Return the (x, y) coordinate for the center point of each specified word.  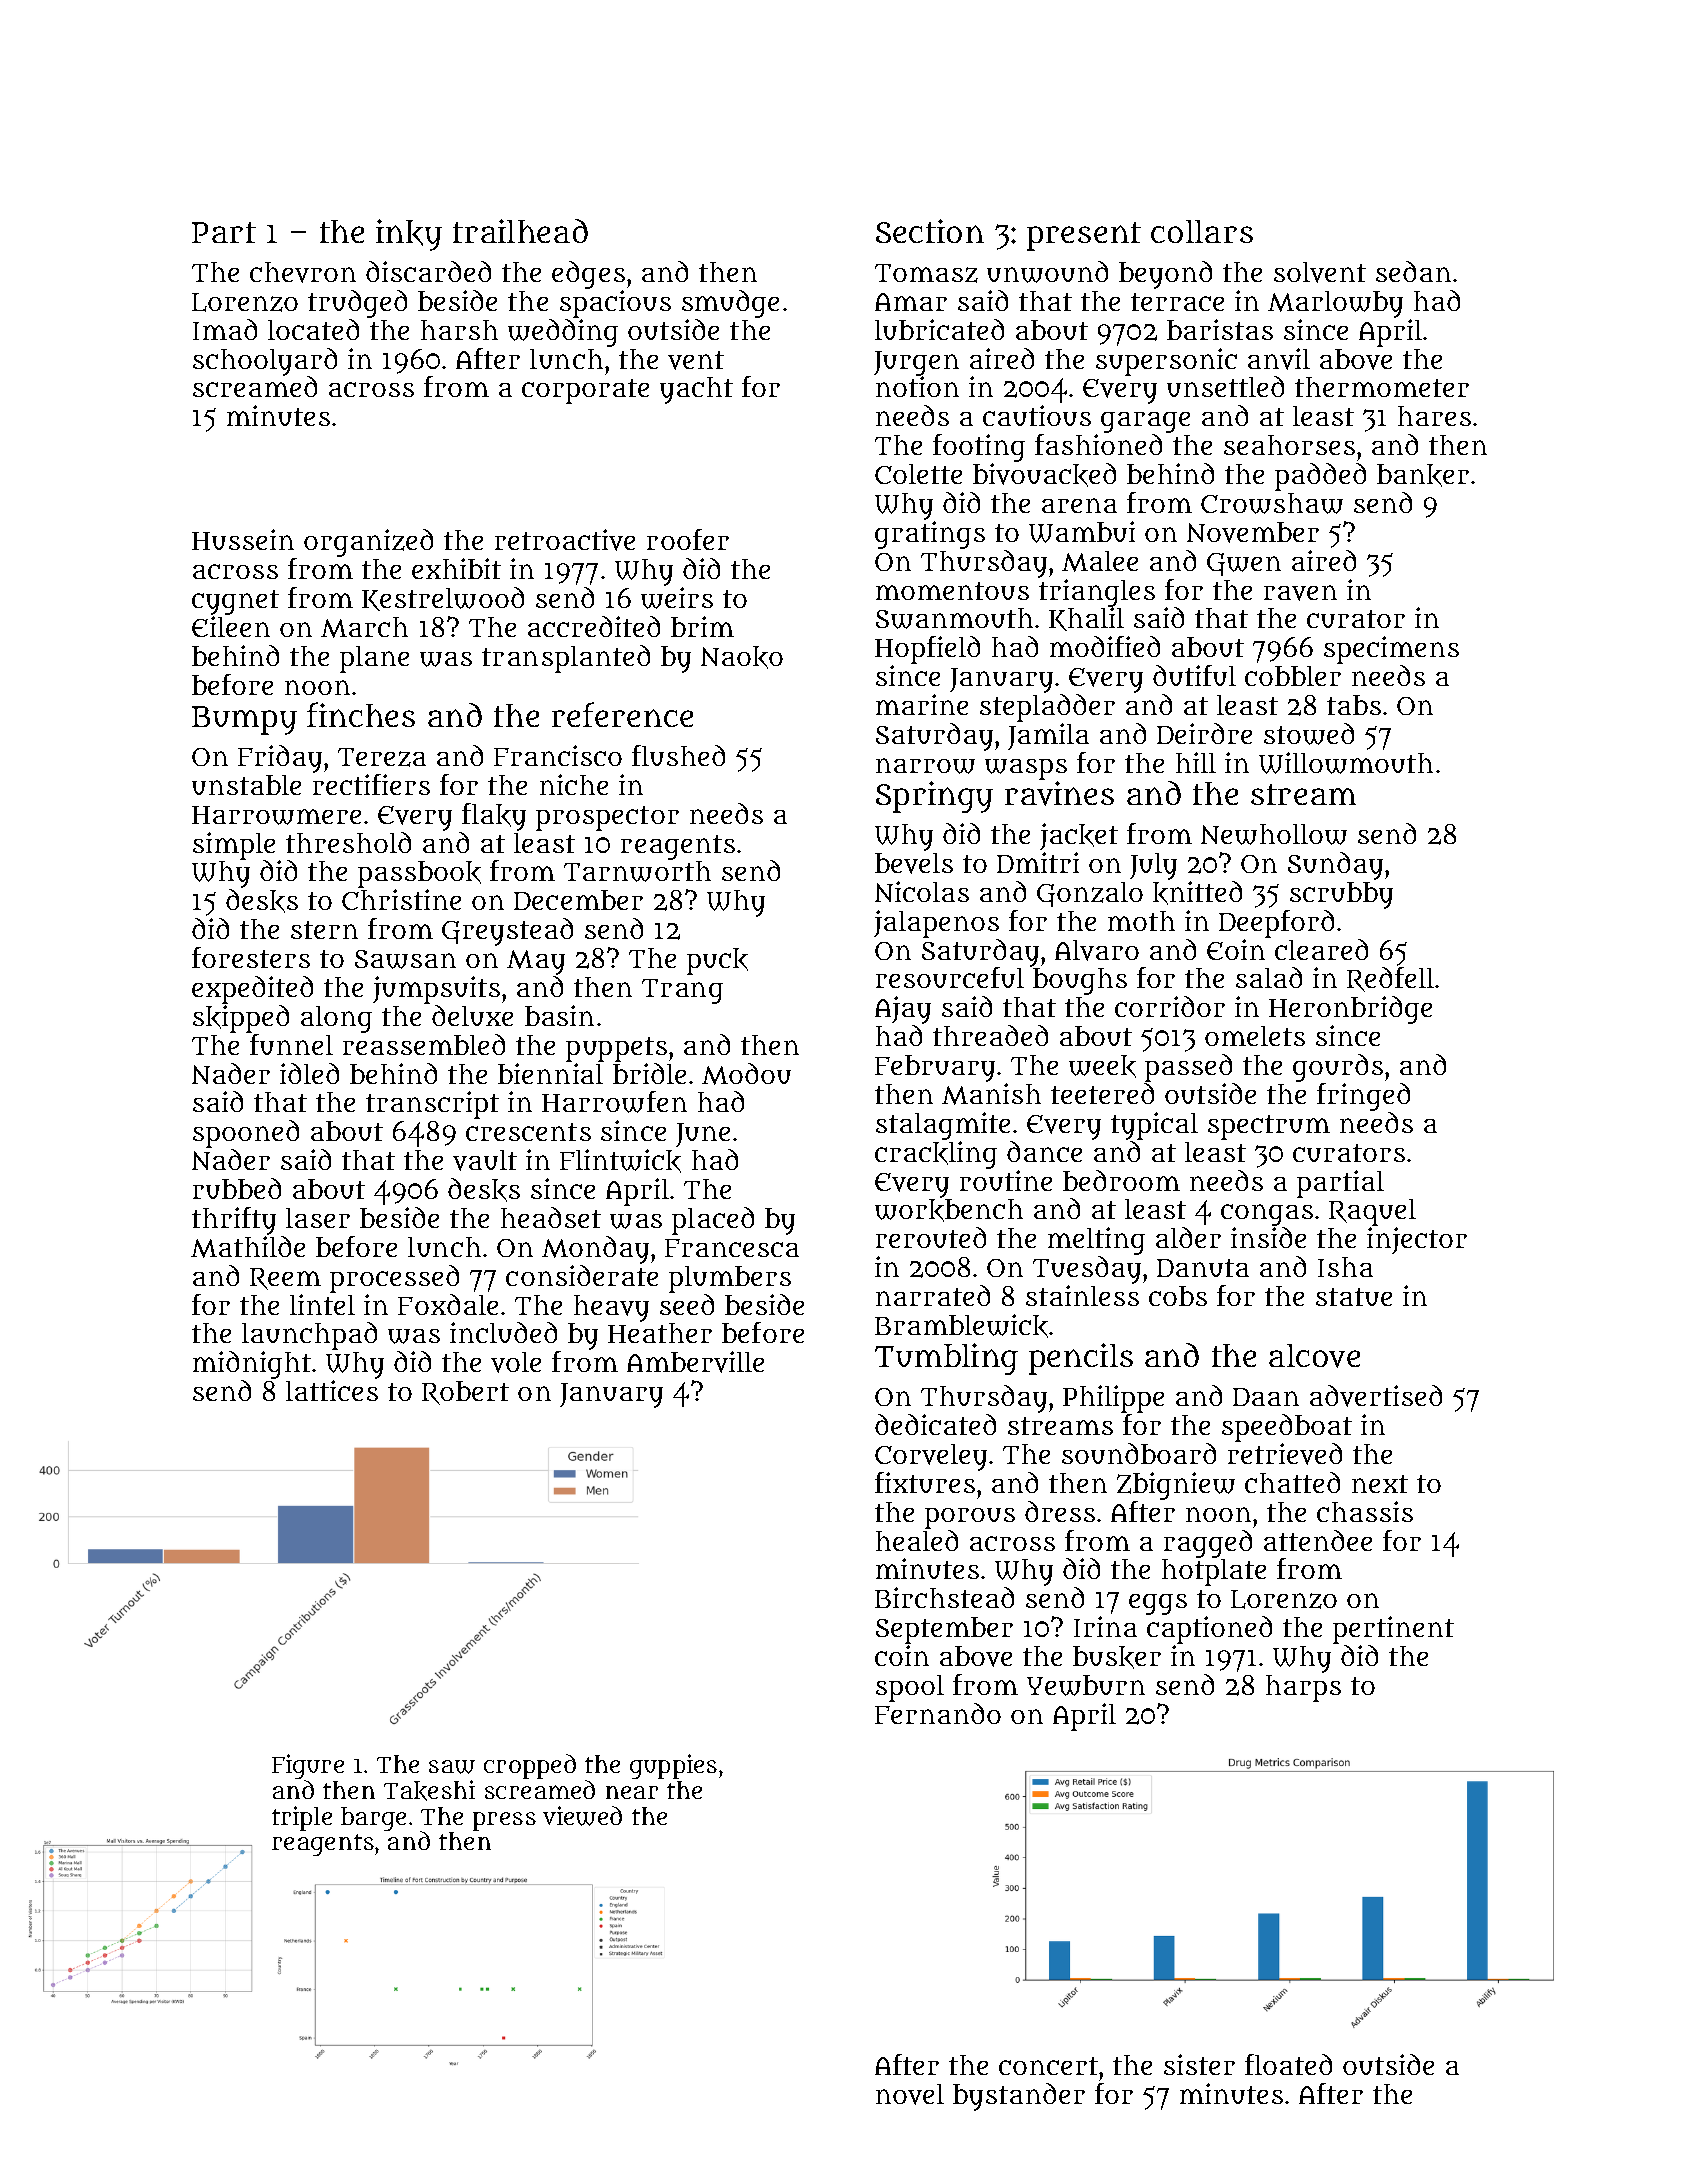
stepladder (1047, 708)
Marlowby (1335, 304)
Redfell (1390, 979)
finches (361, 714)
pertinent (1393, 1630)
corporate (585, 391)
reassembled (424, 1044)
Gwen (1244, 564)
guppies (673, 1766)
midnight (252, 1365)
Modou (746, 1074)
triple (302, 1818)
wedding (563, 333)
